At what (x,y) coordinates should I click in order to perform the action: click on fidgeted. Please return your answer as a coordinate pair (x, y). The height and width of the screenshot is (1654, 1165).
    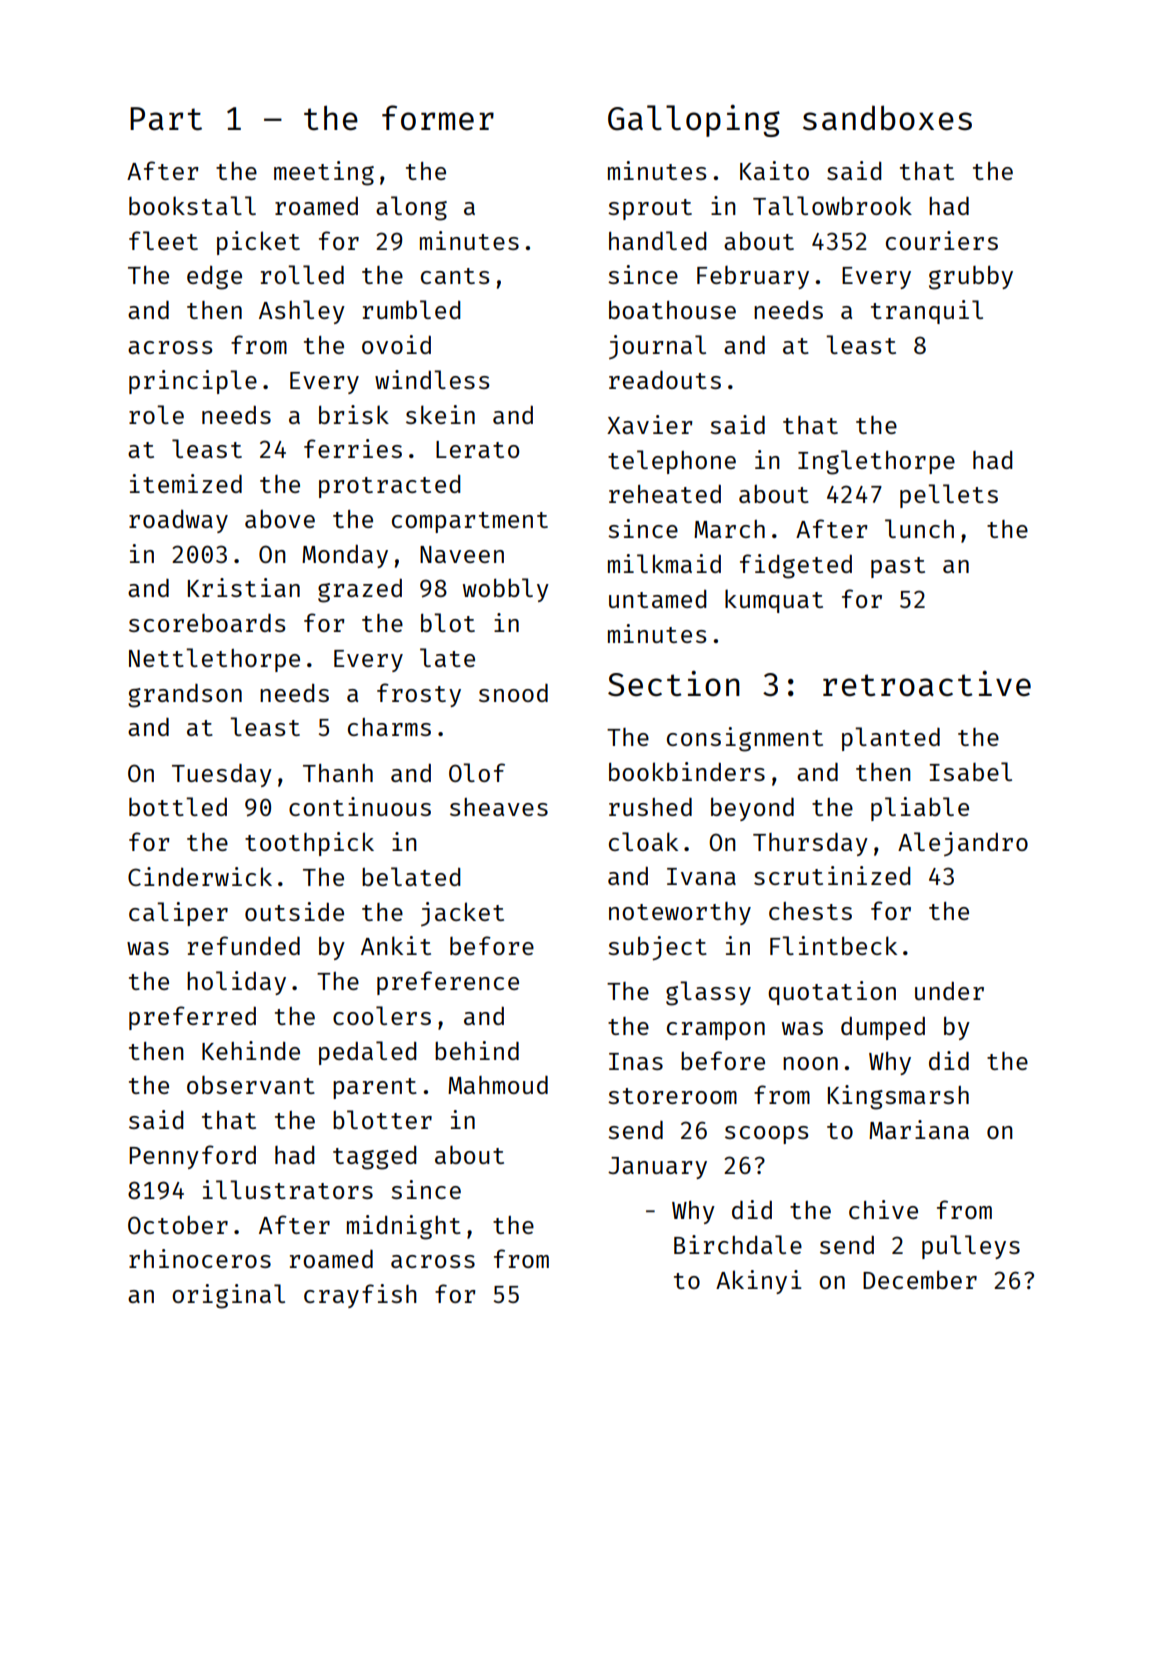
    Looking at the image, I should click on (796, 566).
